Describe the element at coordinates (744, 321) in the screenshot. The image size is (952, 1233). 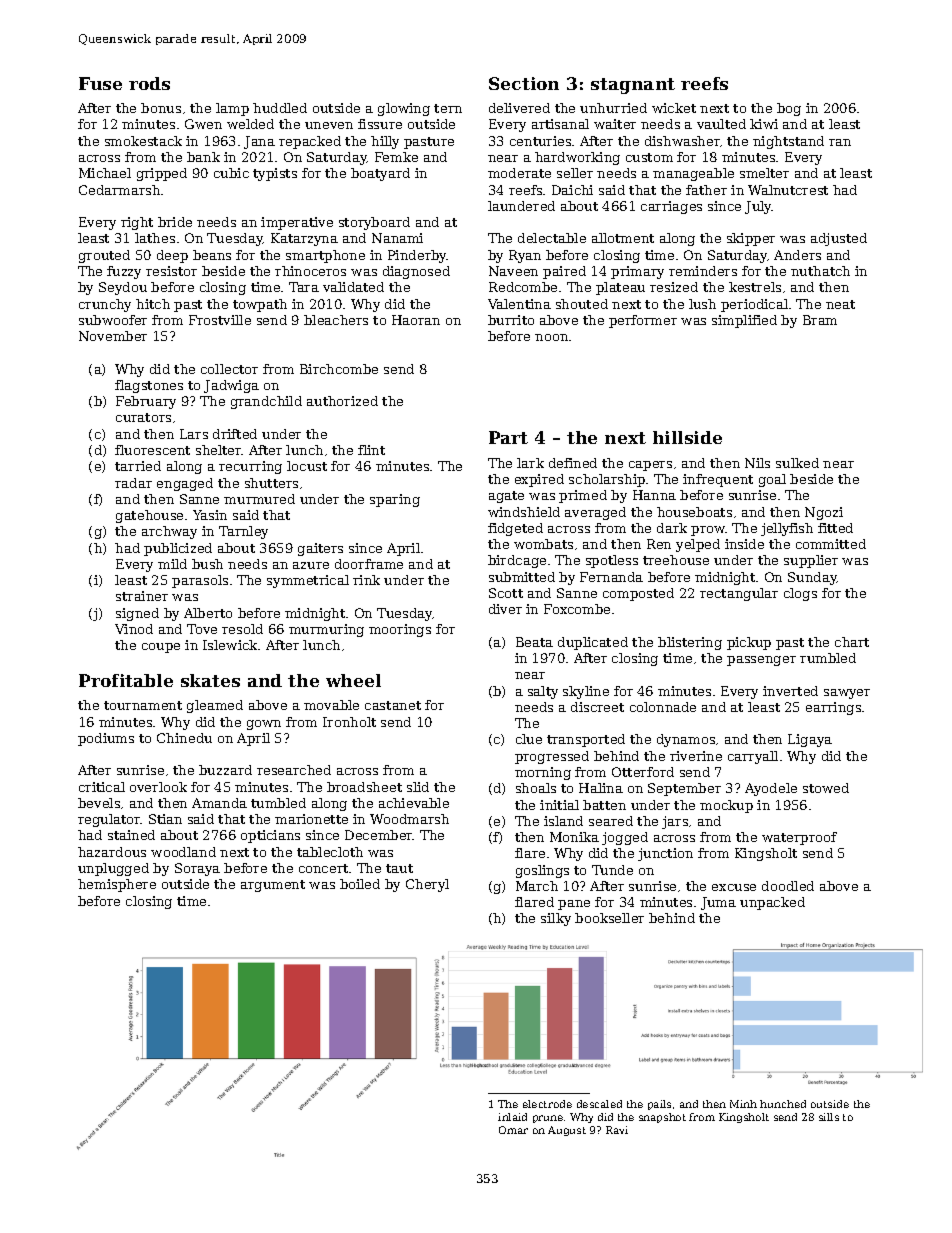
I see `simplified` at that location.
